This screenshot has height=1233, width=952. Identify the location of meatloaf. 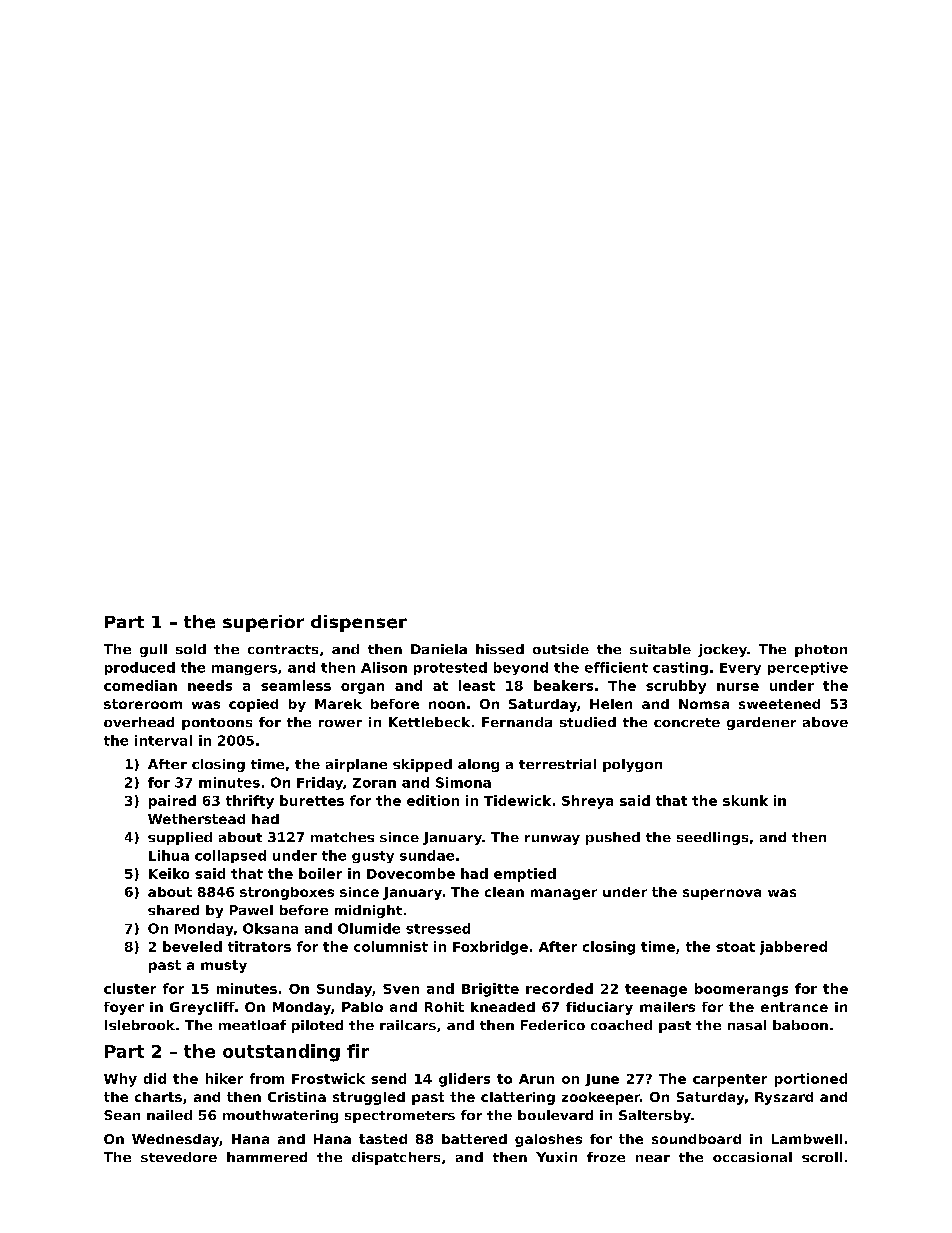
(252, 1025).
